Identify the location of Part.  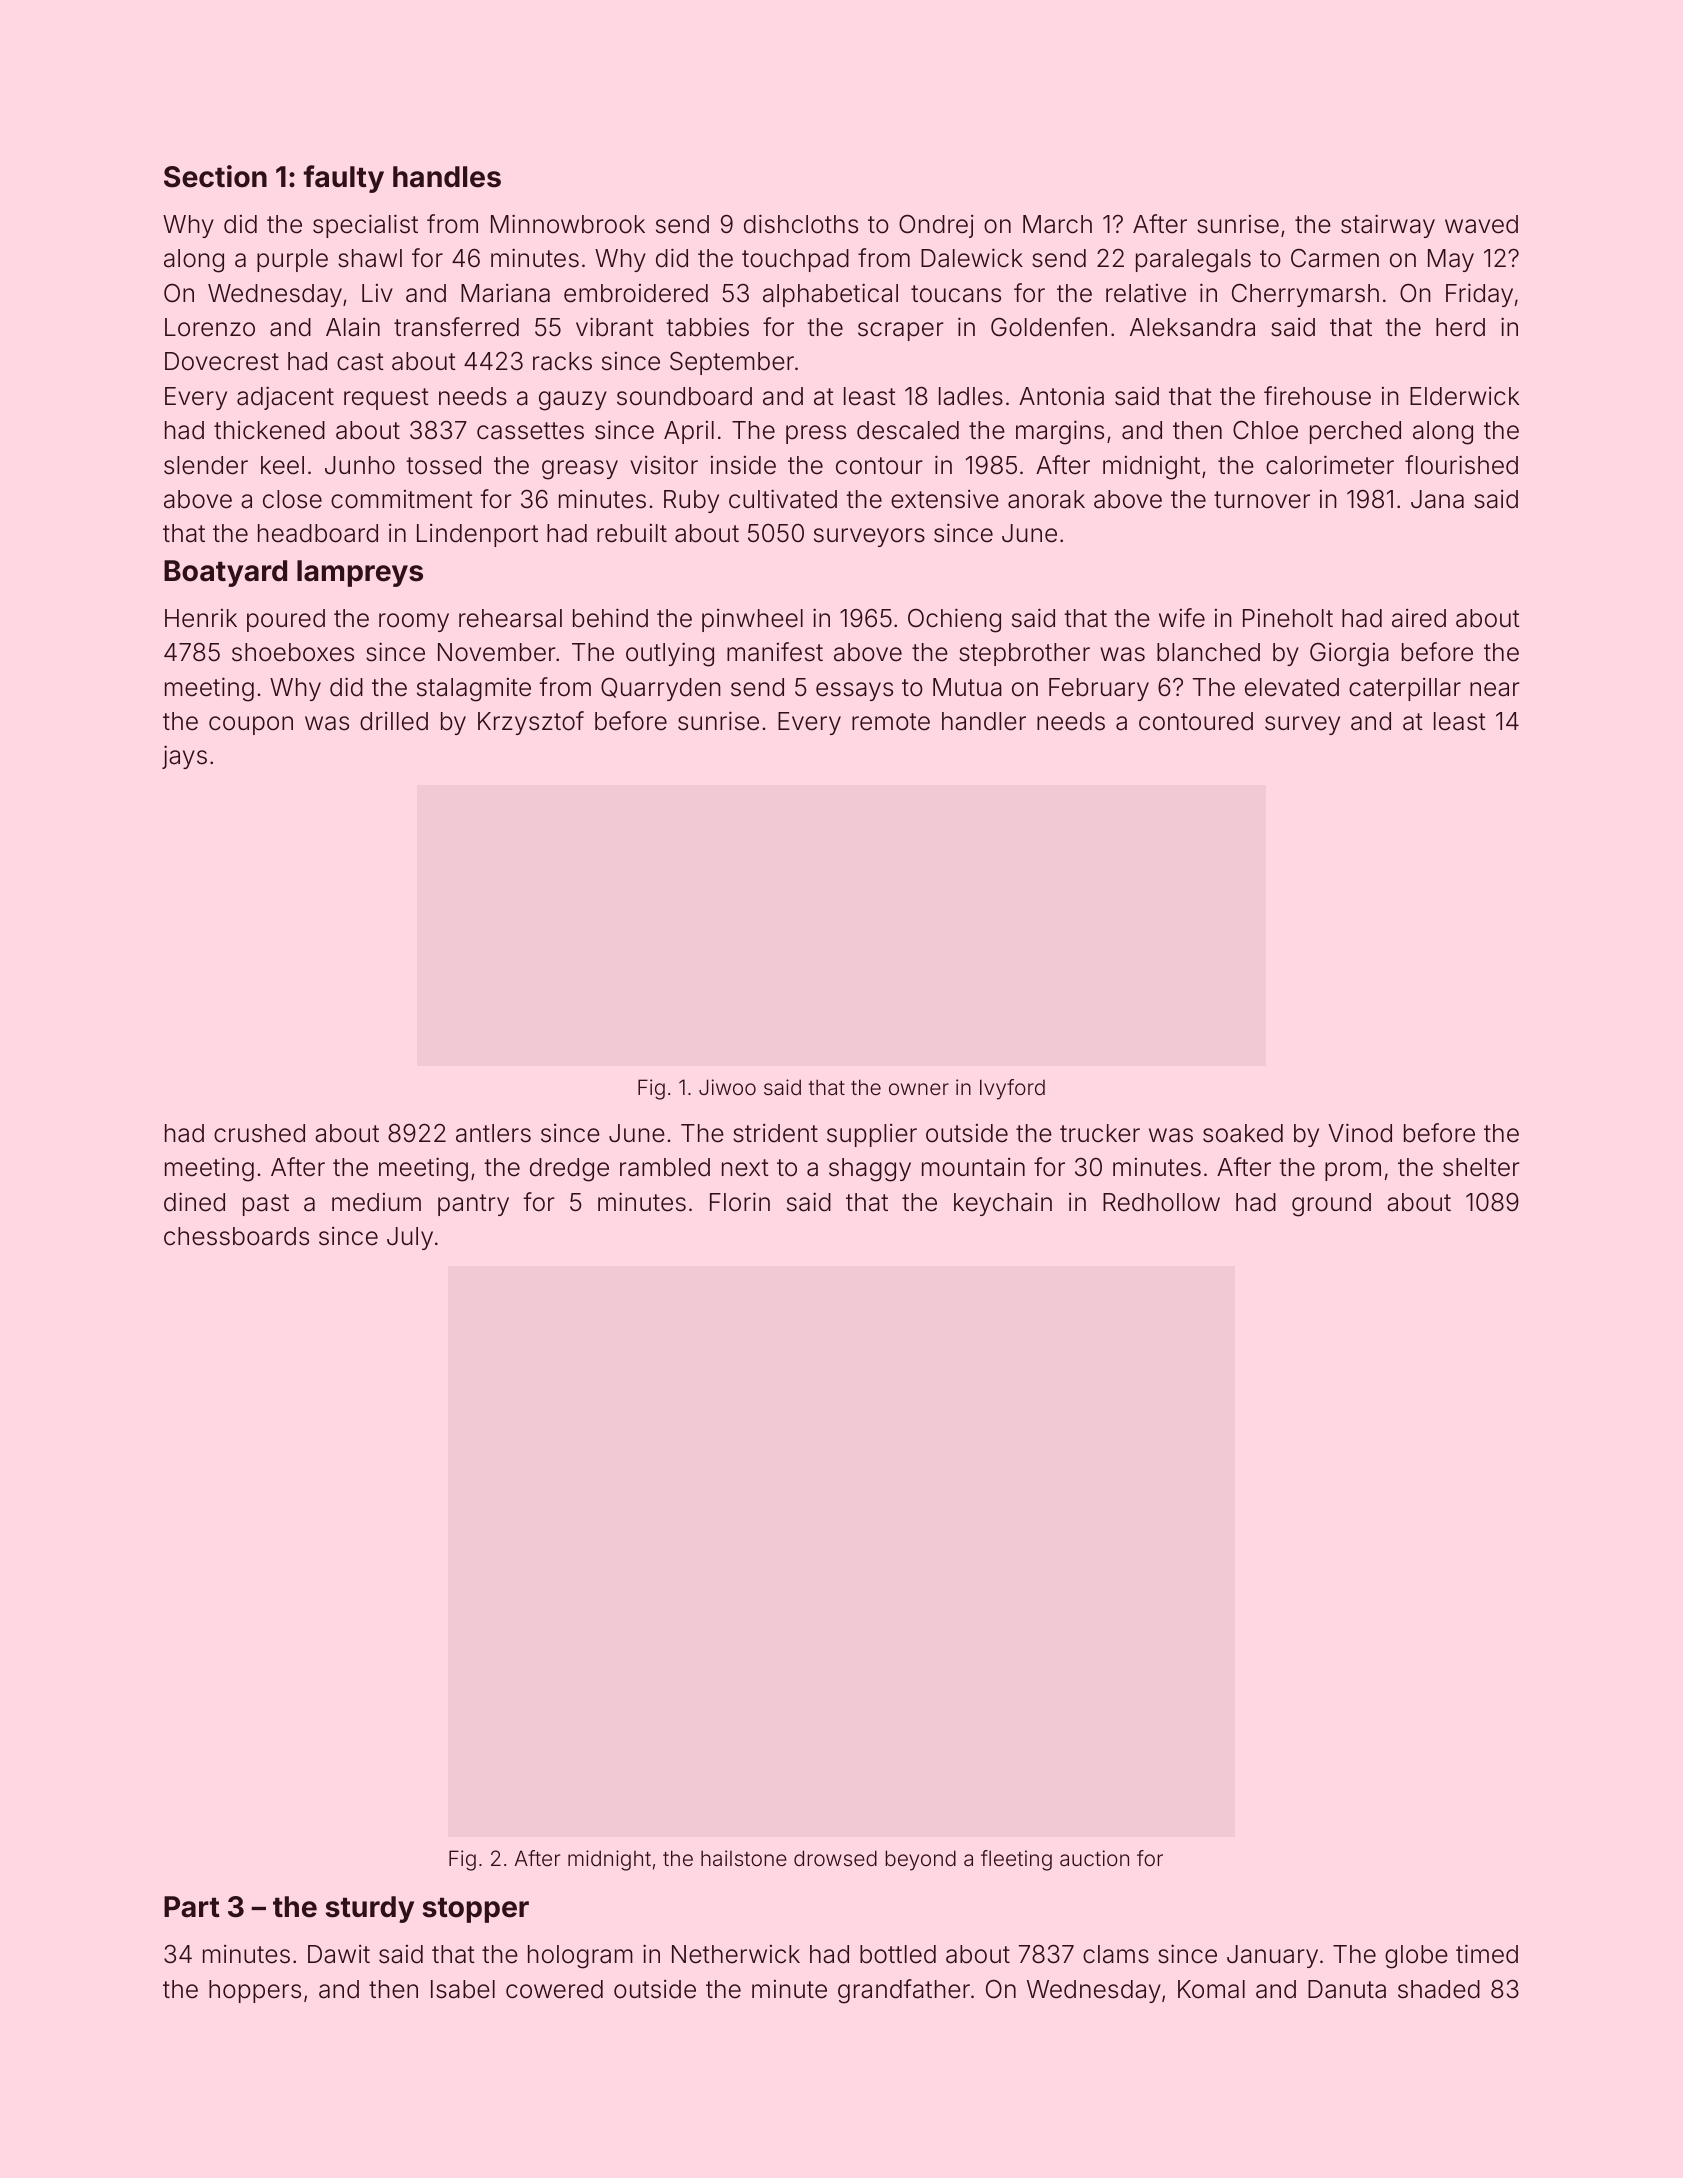
(192, 1907).
